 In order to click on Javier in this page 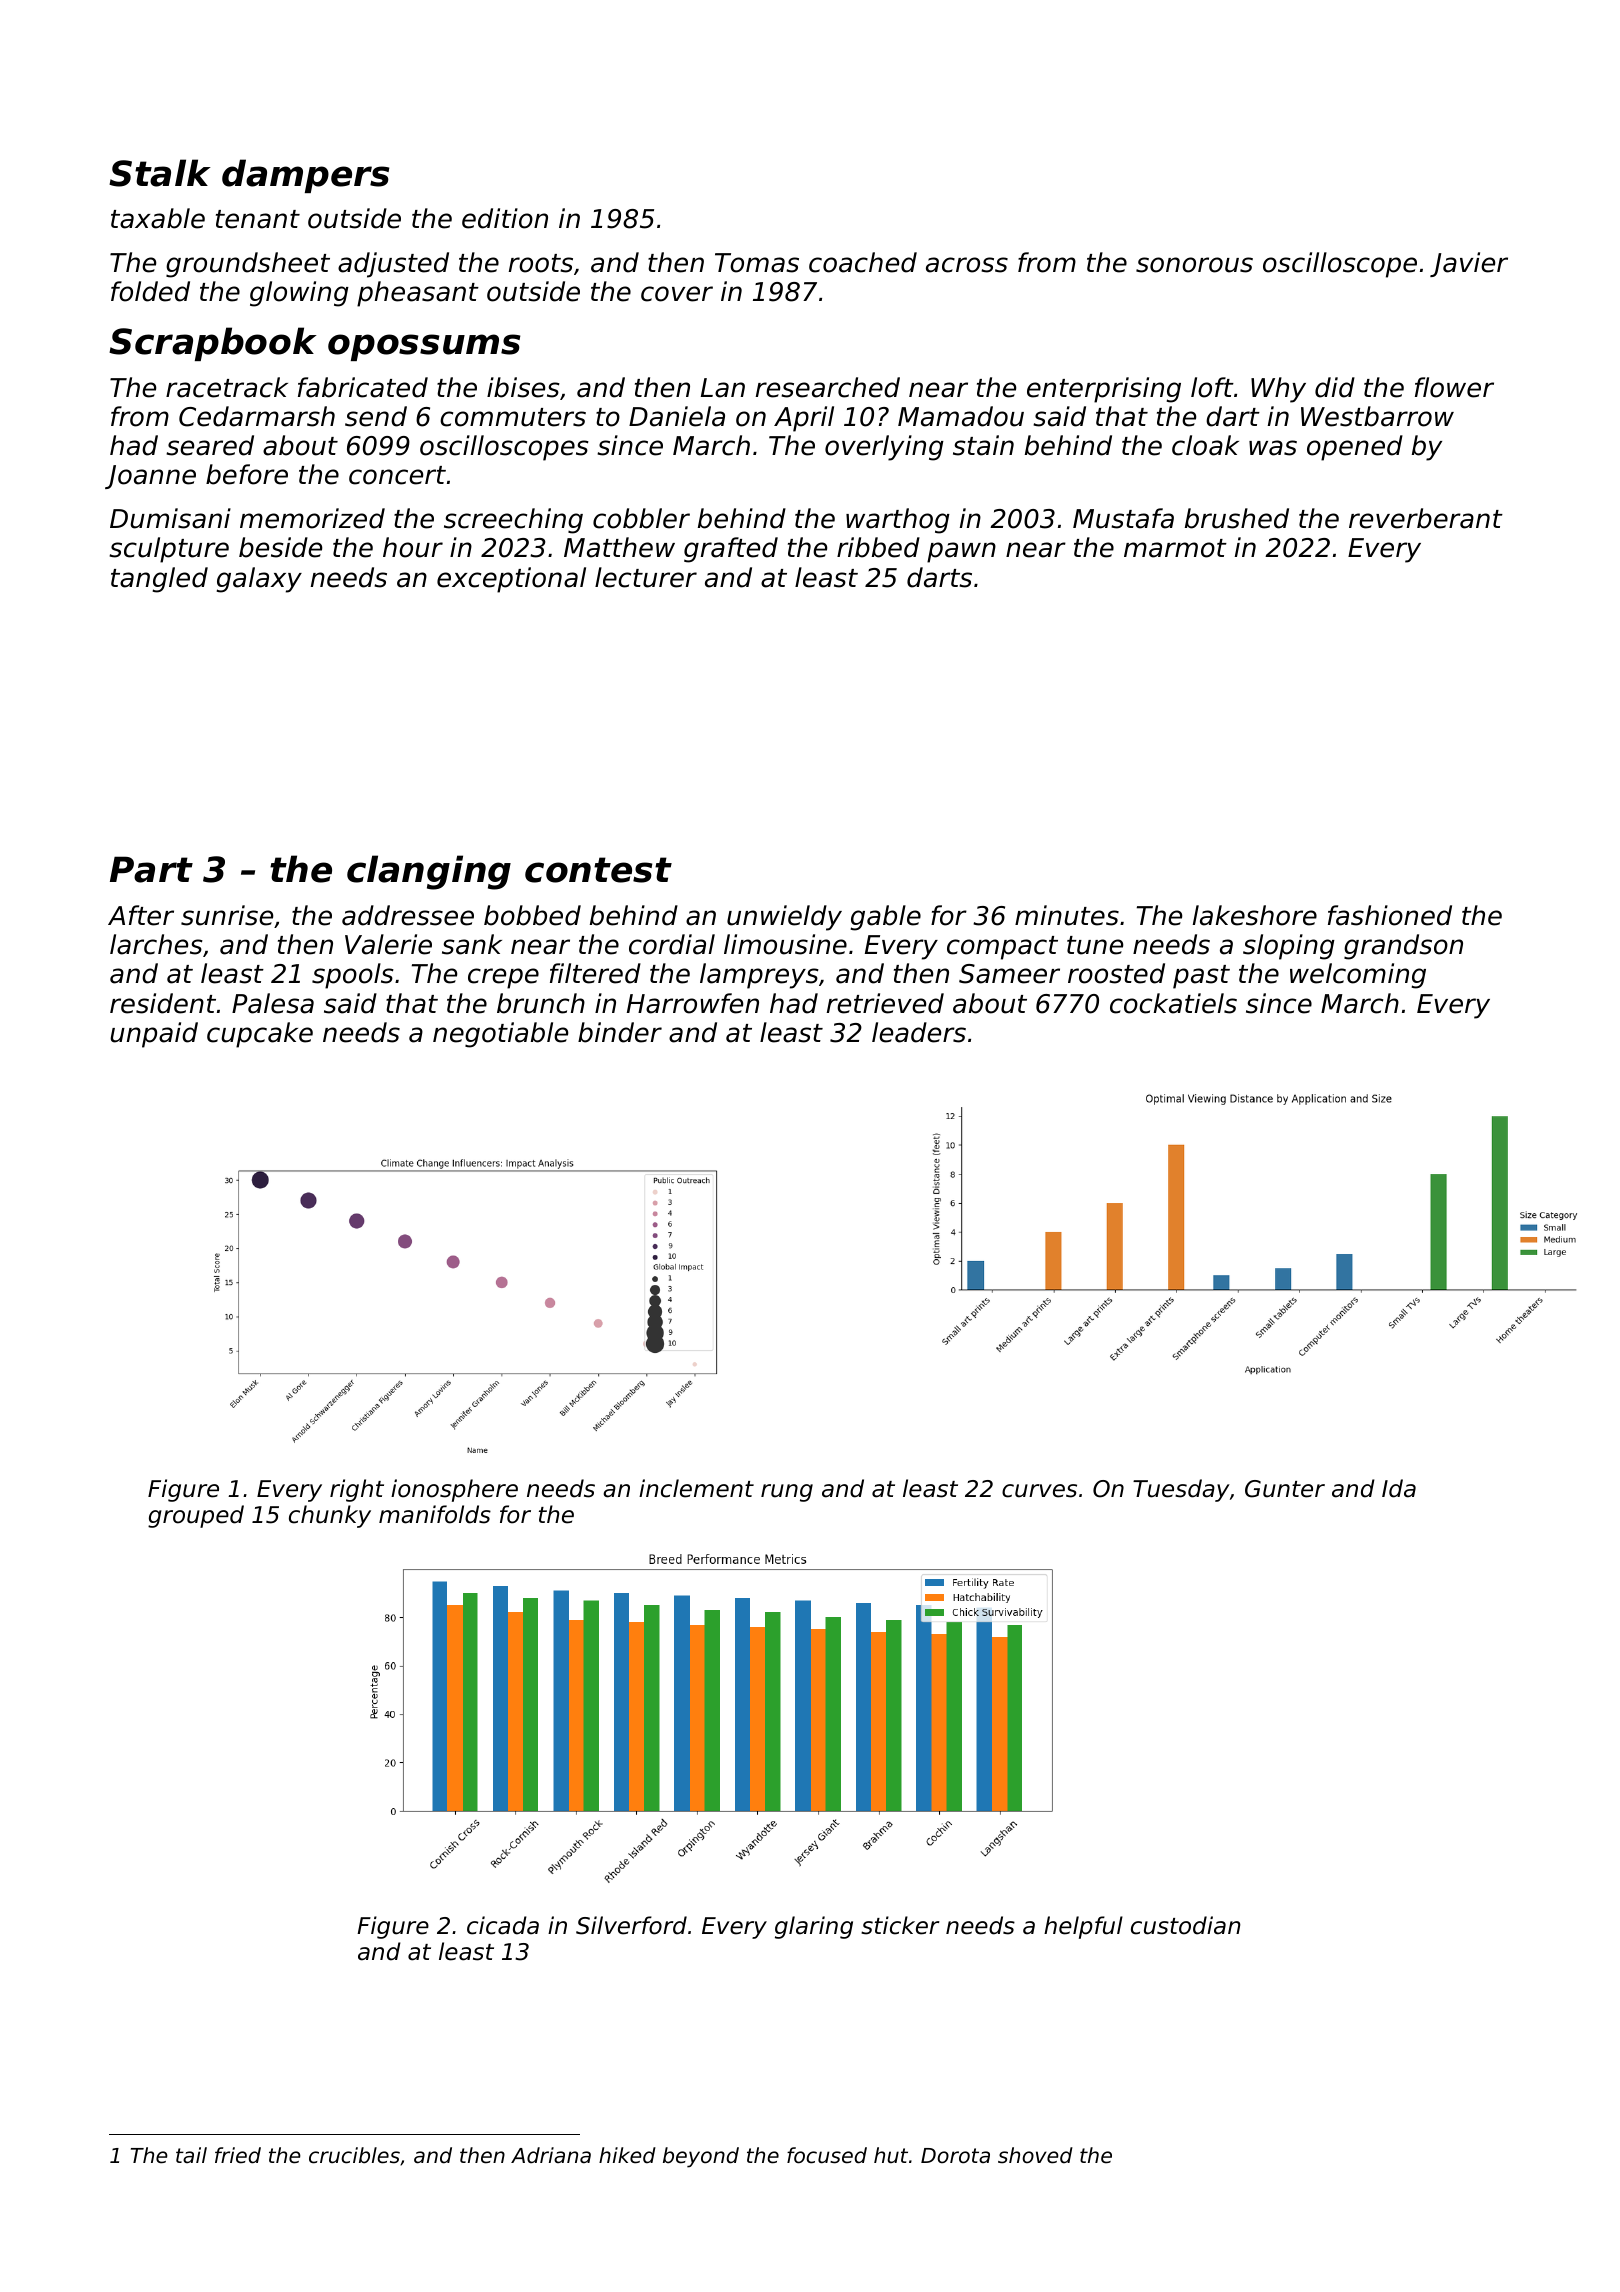, I will do `click(1469, 264)`.
